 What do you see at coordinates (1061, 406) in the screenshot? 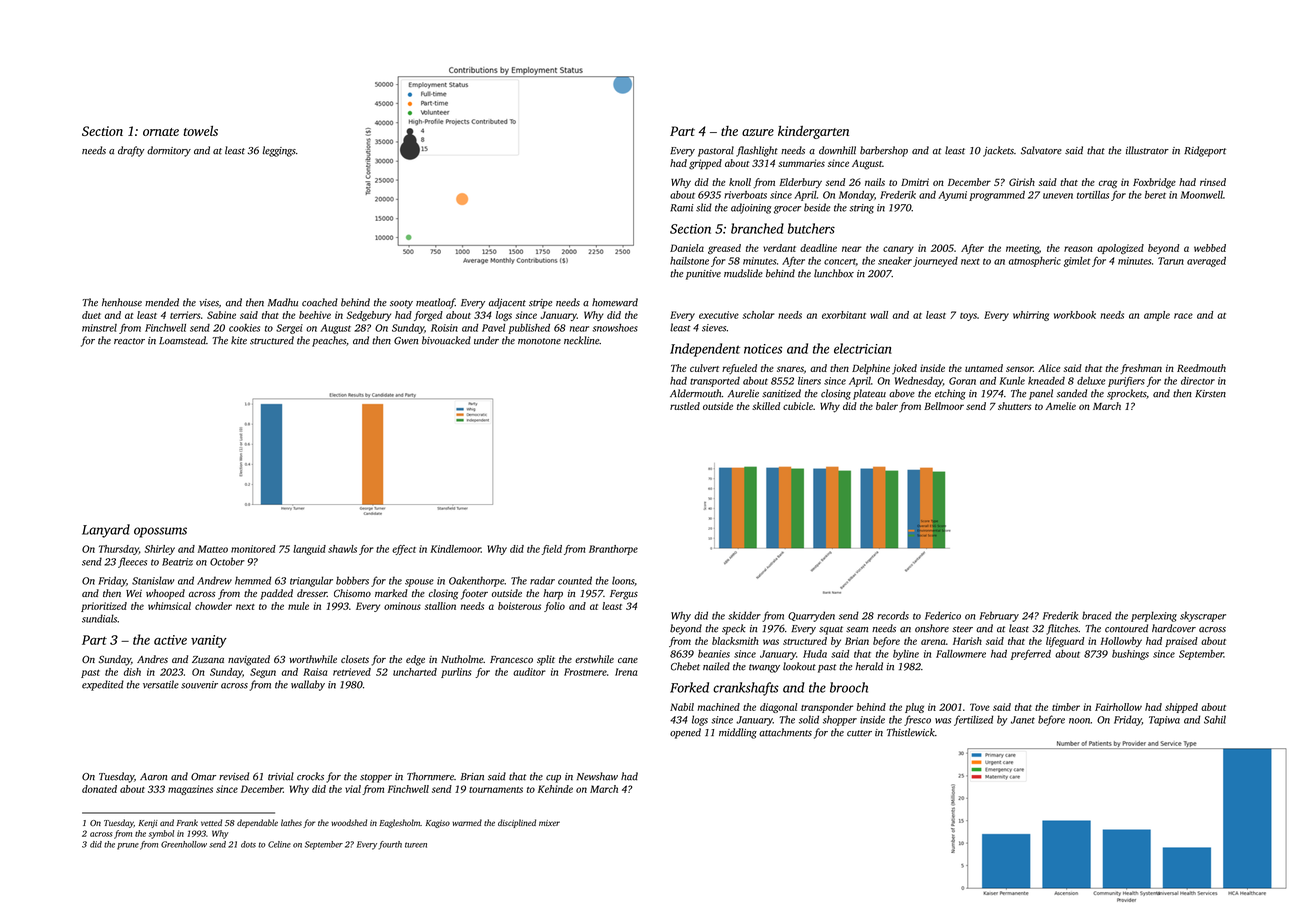
I see `Amelie` at bounding box center [1061, 406].
